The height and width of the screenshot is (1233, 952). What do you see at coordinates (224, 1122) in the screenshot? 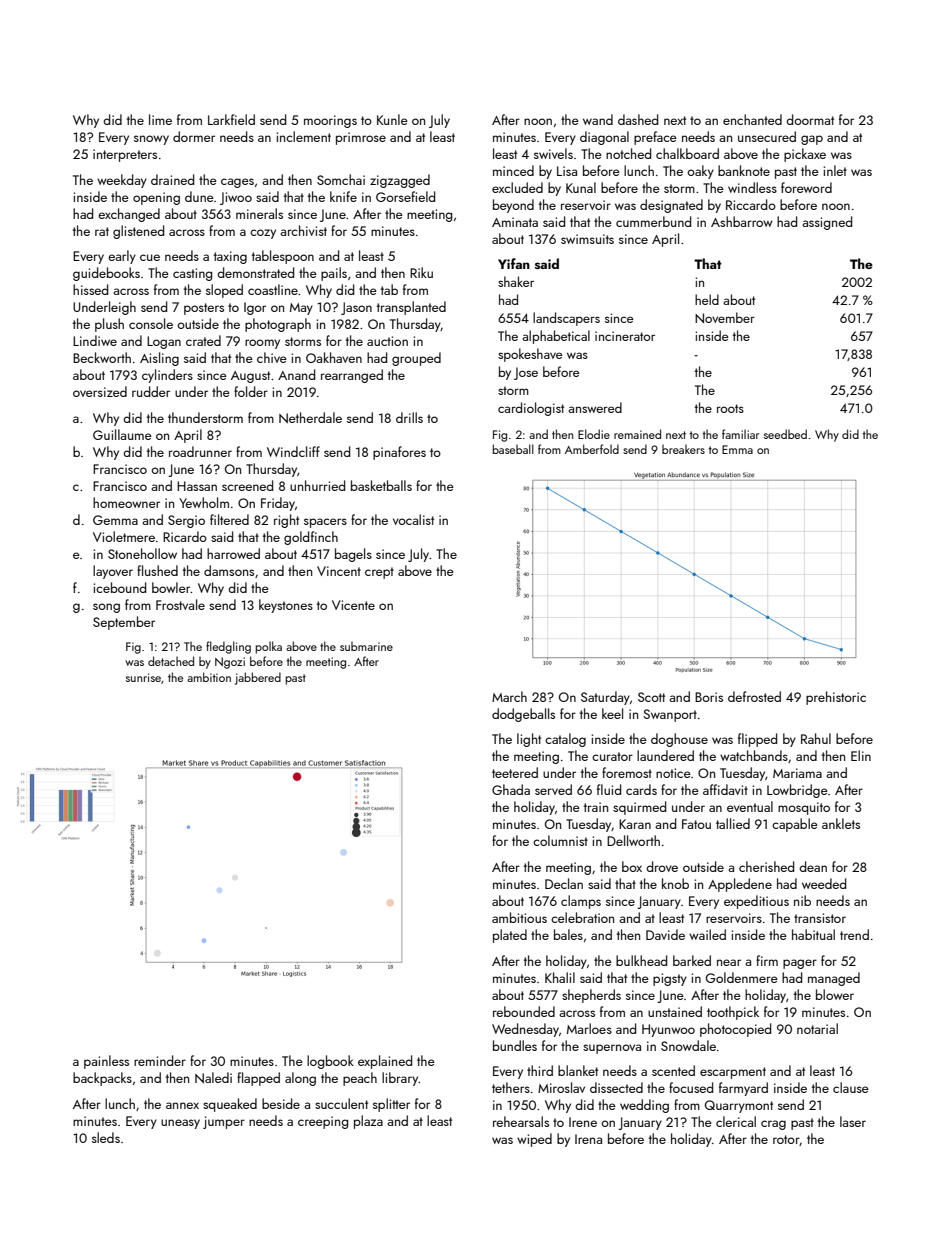
I see `jumper` at bounding box center [224, 1122].
